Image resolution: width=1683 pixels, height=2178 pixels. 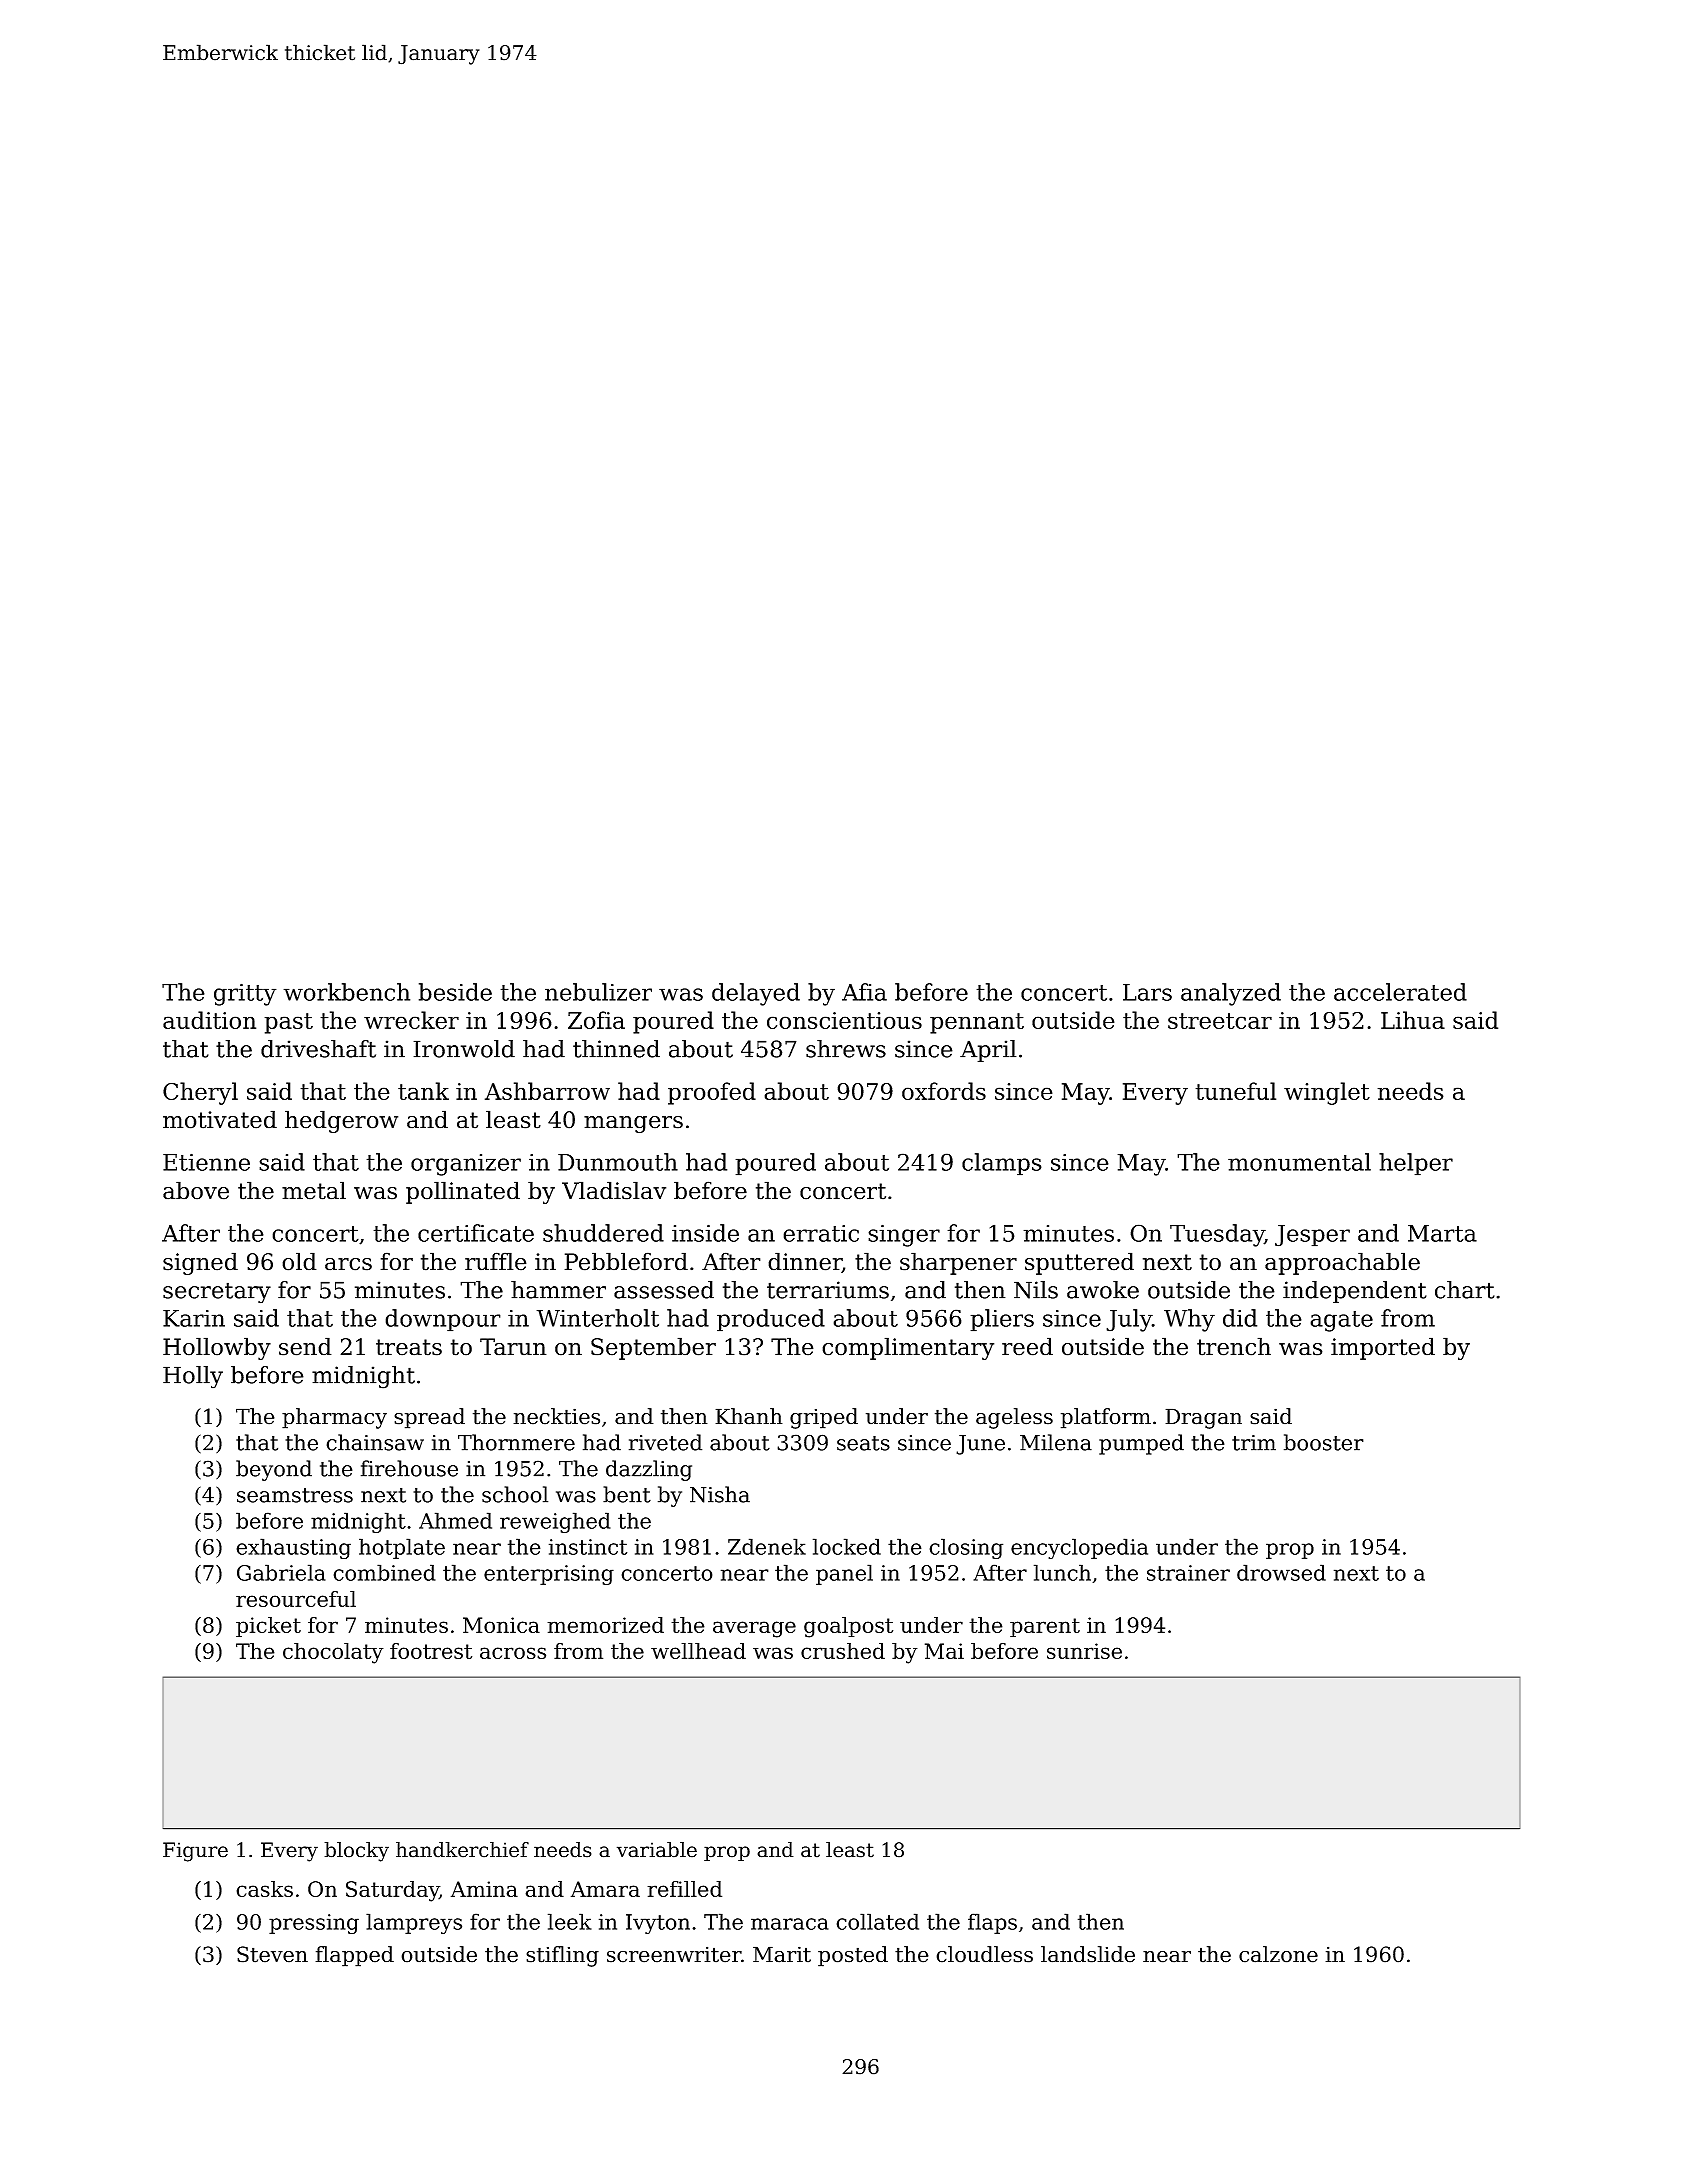 What do you see at coordinates (281, 1572) in the page?
I see `Gabriela` at bounding box center [281, 1572].
